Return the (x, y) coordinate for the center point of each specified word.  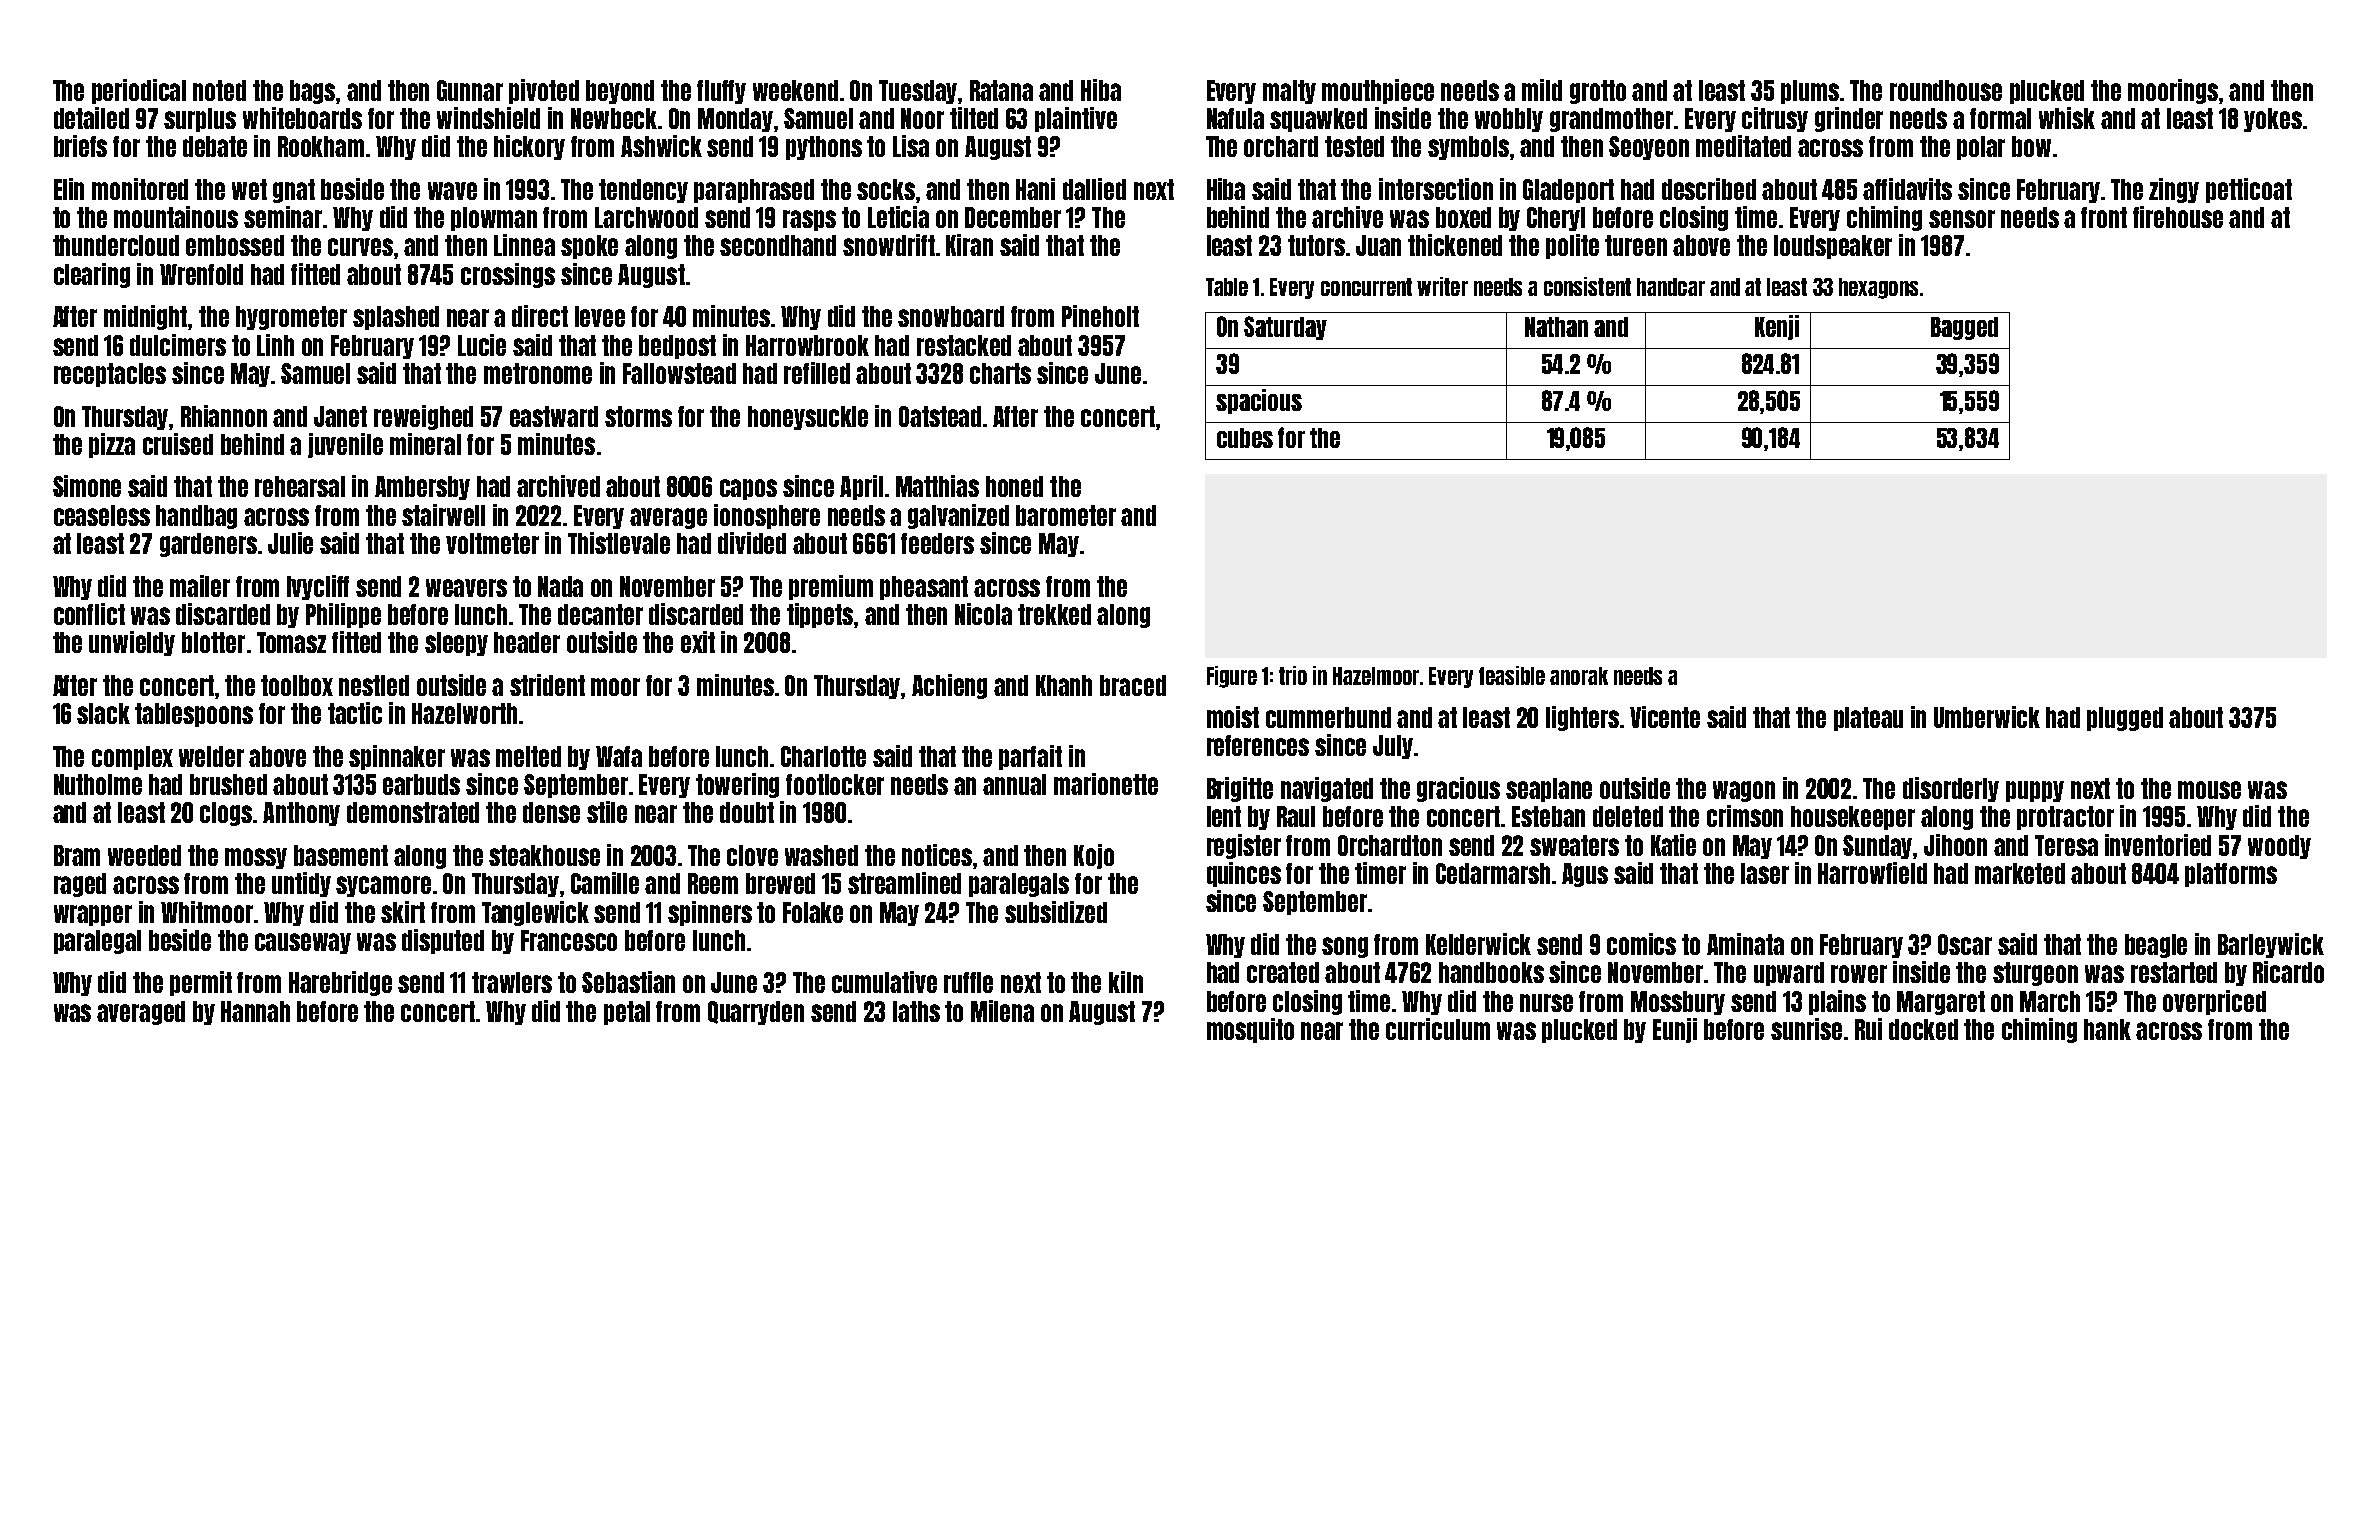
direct (540, 316)
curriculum (1438, 1029)
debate (215, 146)
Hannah (255, 1011)
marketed (2020, 873)
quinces (1244, 874)
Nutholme (98, 784)
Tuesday (918, 92)
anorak (1579, 676)
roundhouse (1946, 90)
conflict (89, 614)
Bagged (1964, 328)
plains (1837, 1002)
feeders (937, 543)
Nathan (1556, 327)
